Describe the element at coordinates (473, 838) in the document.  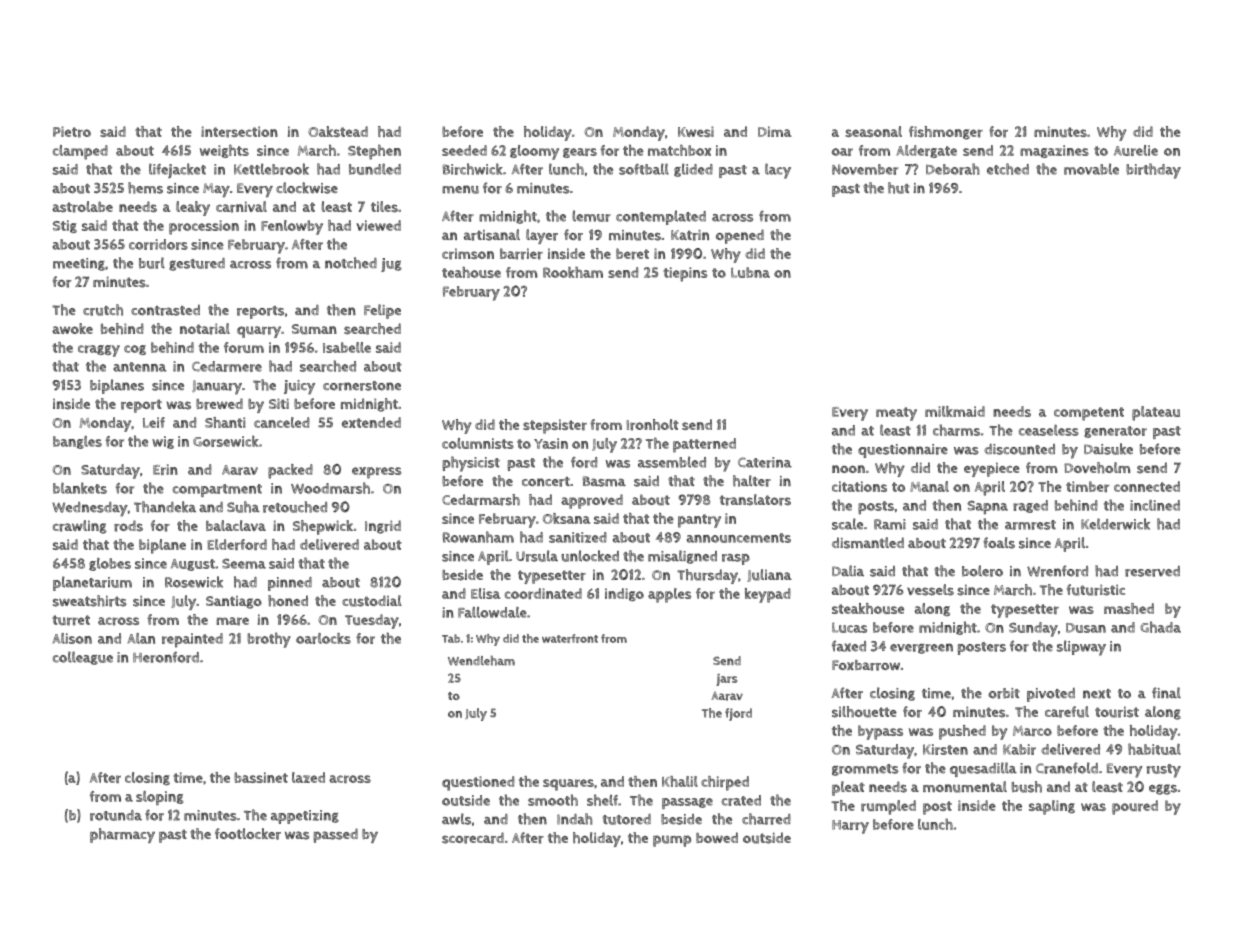
I see `scorecard` at that location.
